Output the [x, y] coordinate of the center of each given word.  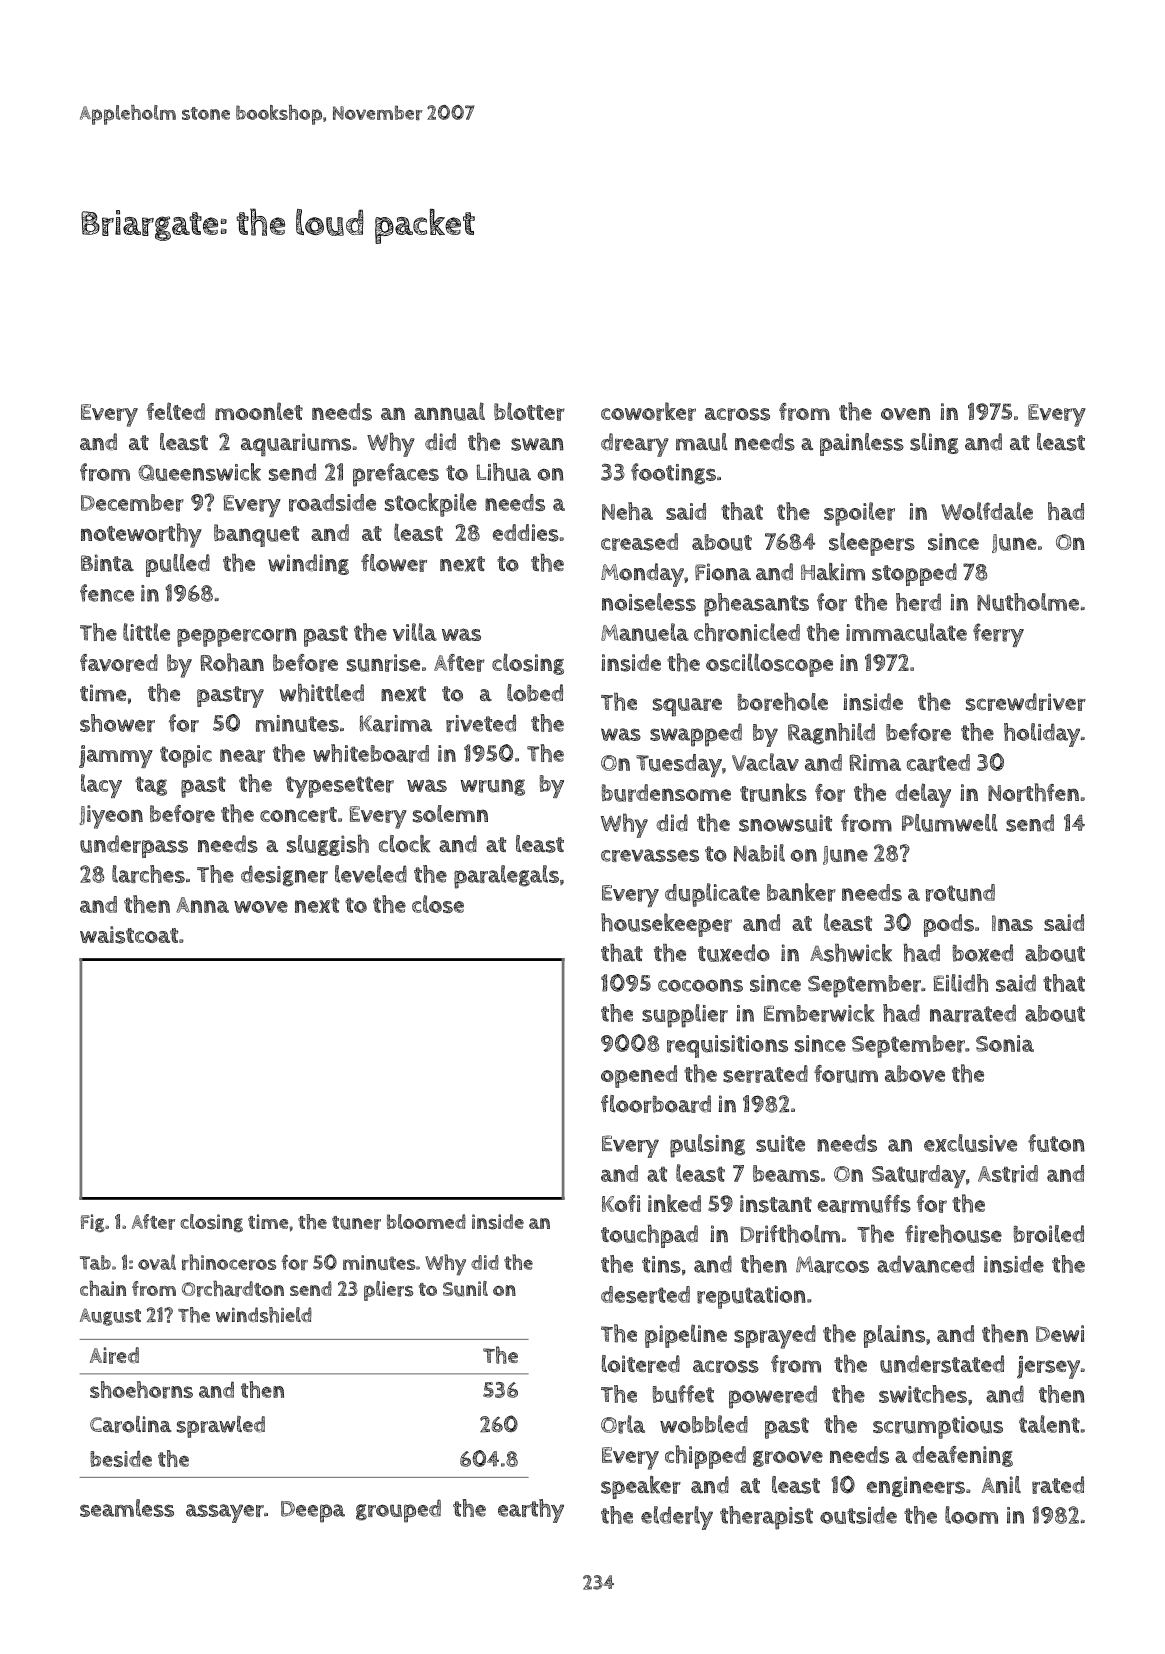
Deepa [313, 1512]
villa [415, 632]
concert [298, 815]
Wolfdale [987, 511]
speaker [641, 1487]
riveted [481, 723]
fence [107, 593]
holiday [1042, 735]
